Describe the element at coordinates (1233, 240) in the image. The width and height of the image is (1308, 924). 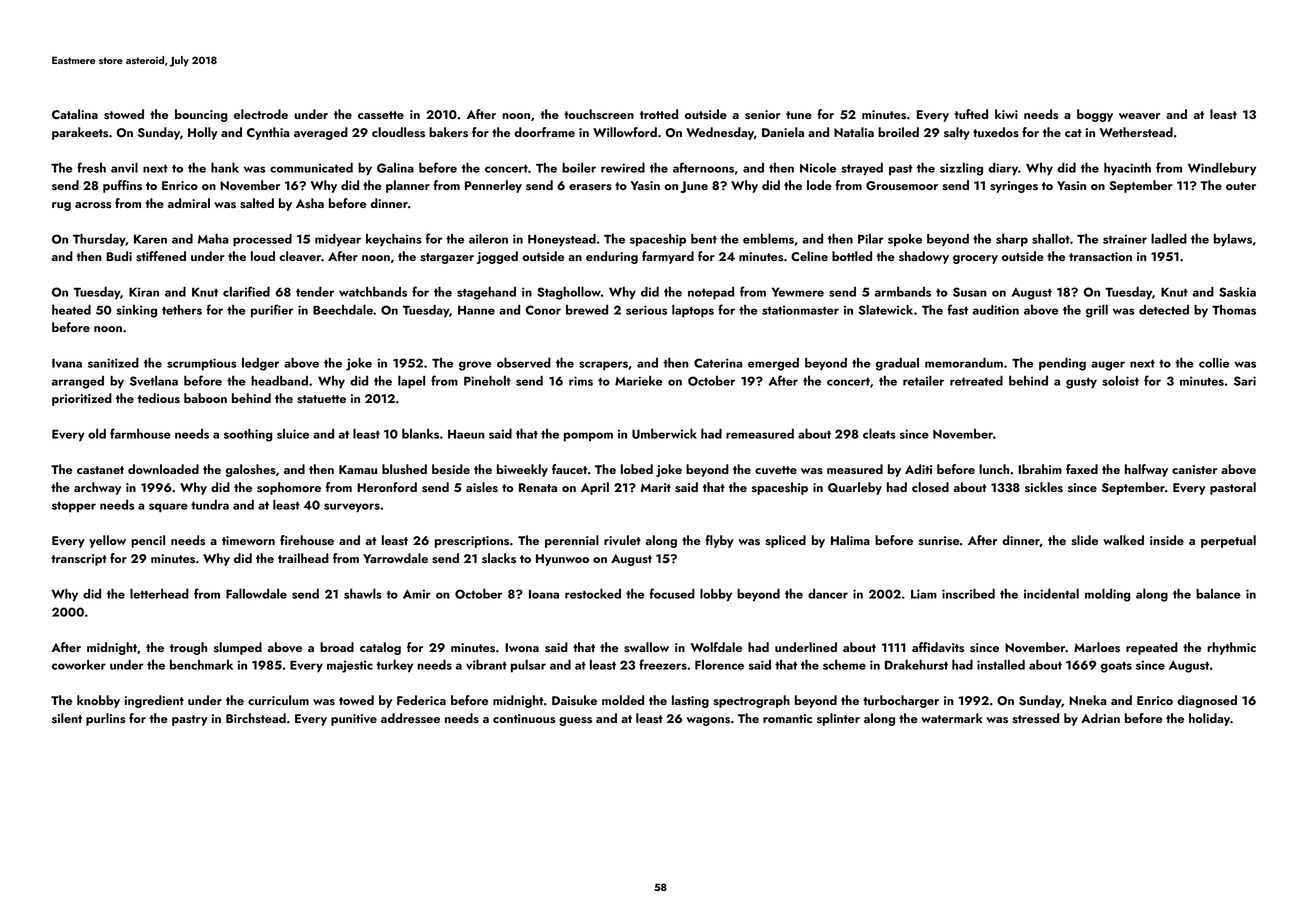
I see `bylaws` at that location.
